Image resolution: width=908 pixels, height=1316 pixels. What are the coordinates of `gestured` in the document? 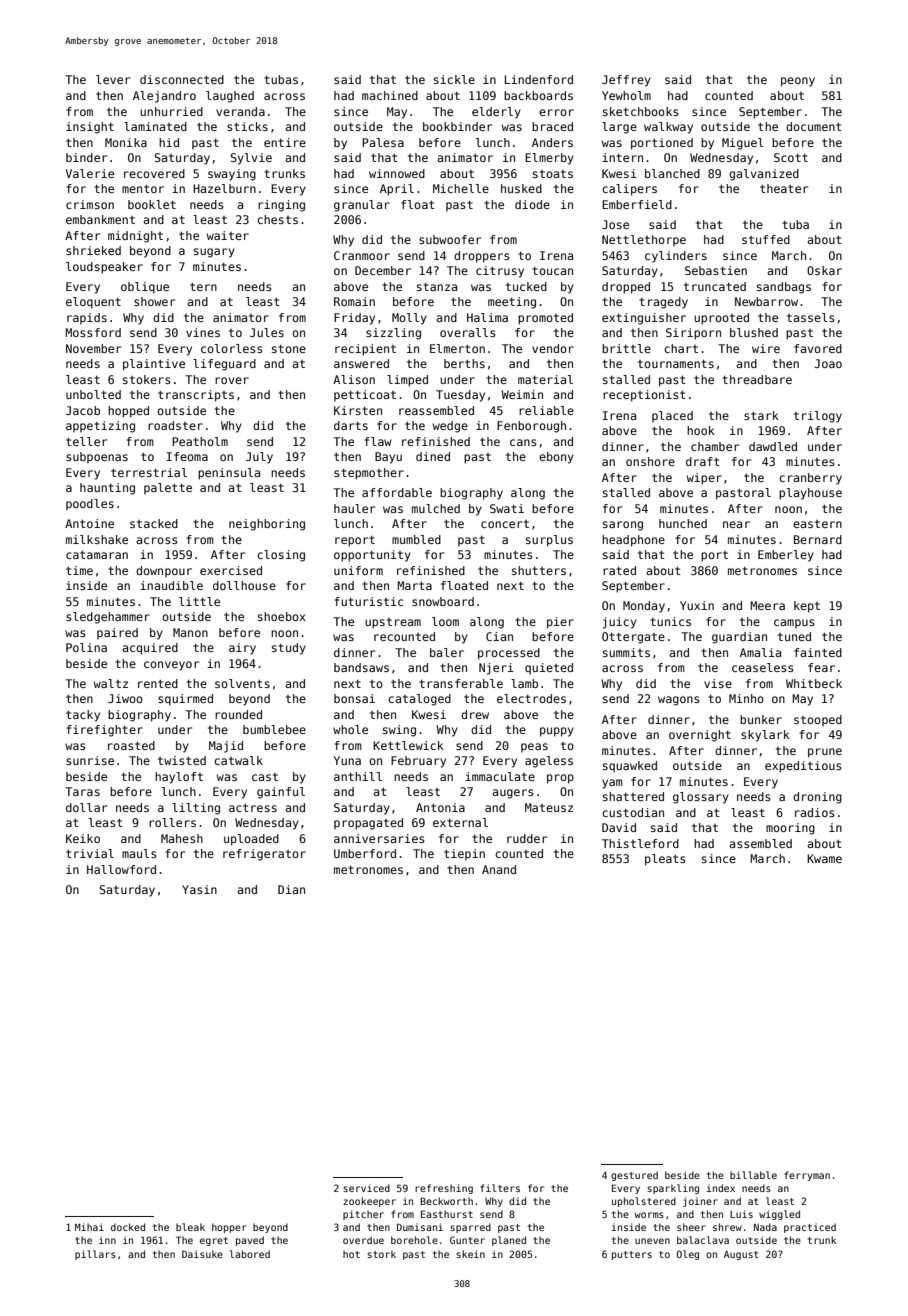 It's located at (634, 1176).
